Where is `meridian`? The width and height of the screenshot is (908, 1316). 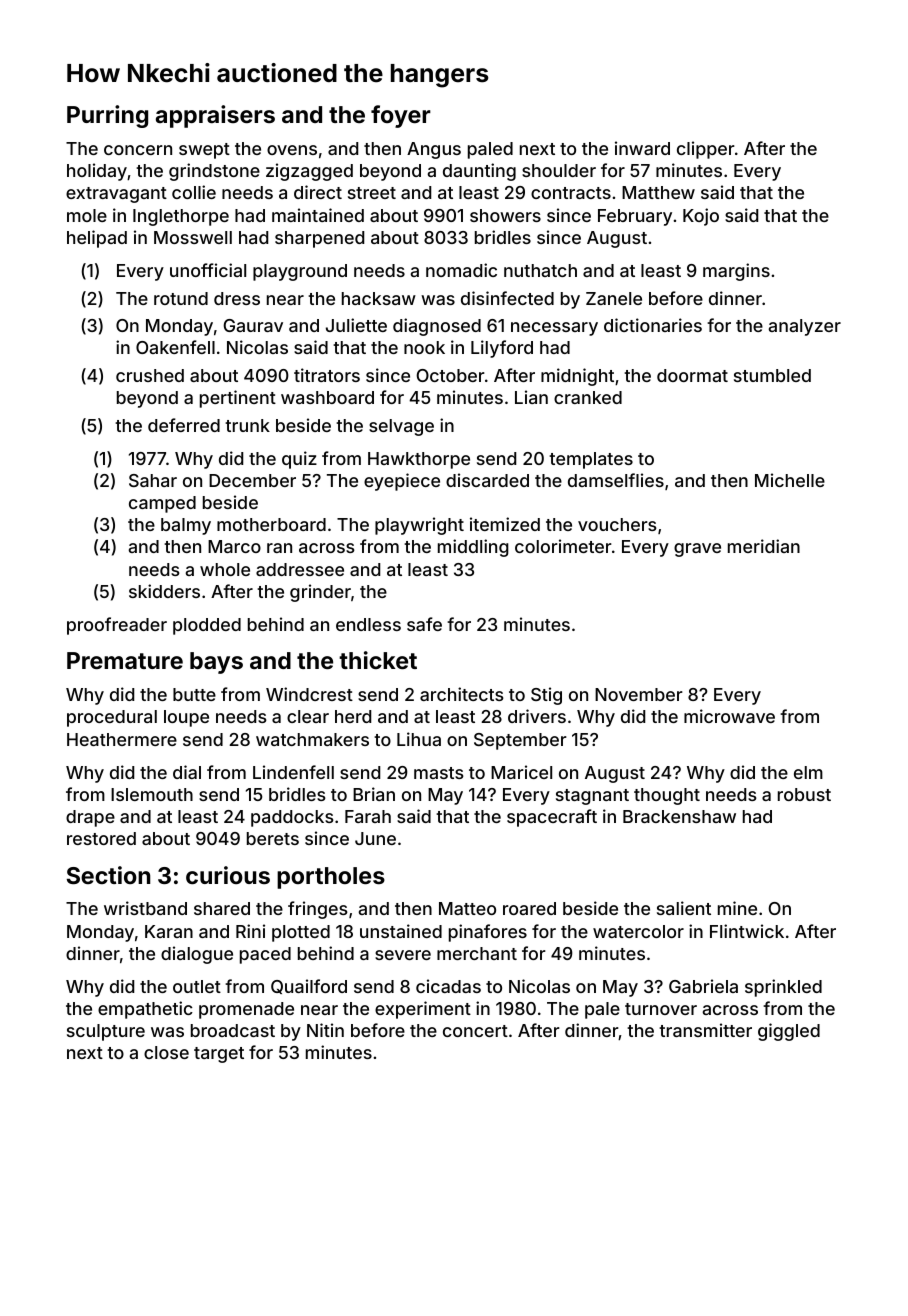
meridian is located at coordinates (764, 546).
